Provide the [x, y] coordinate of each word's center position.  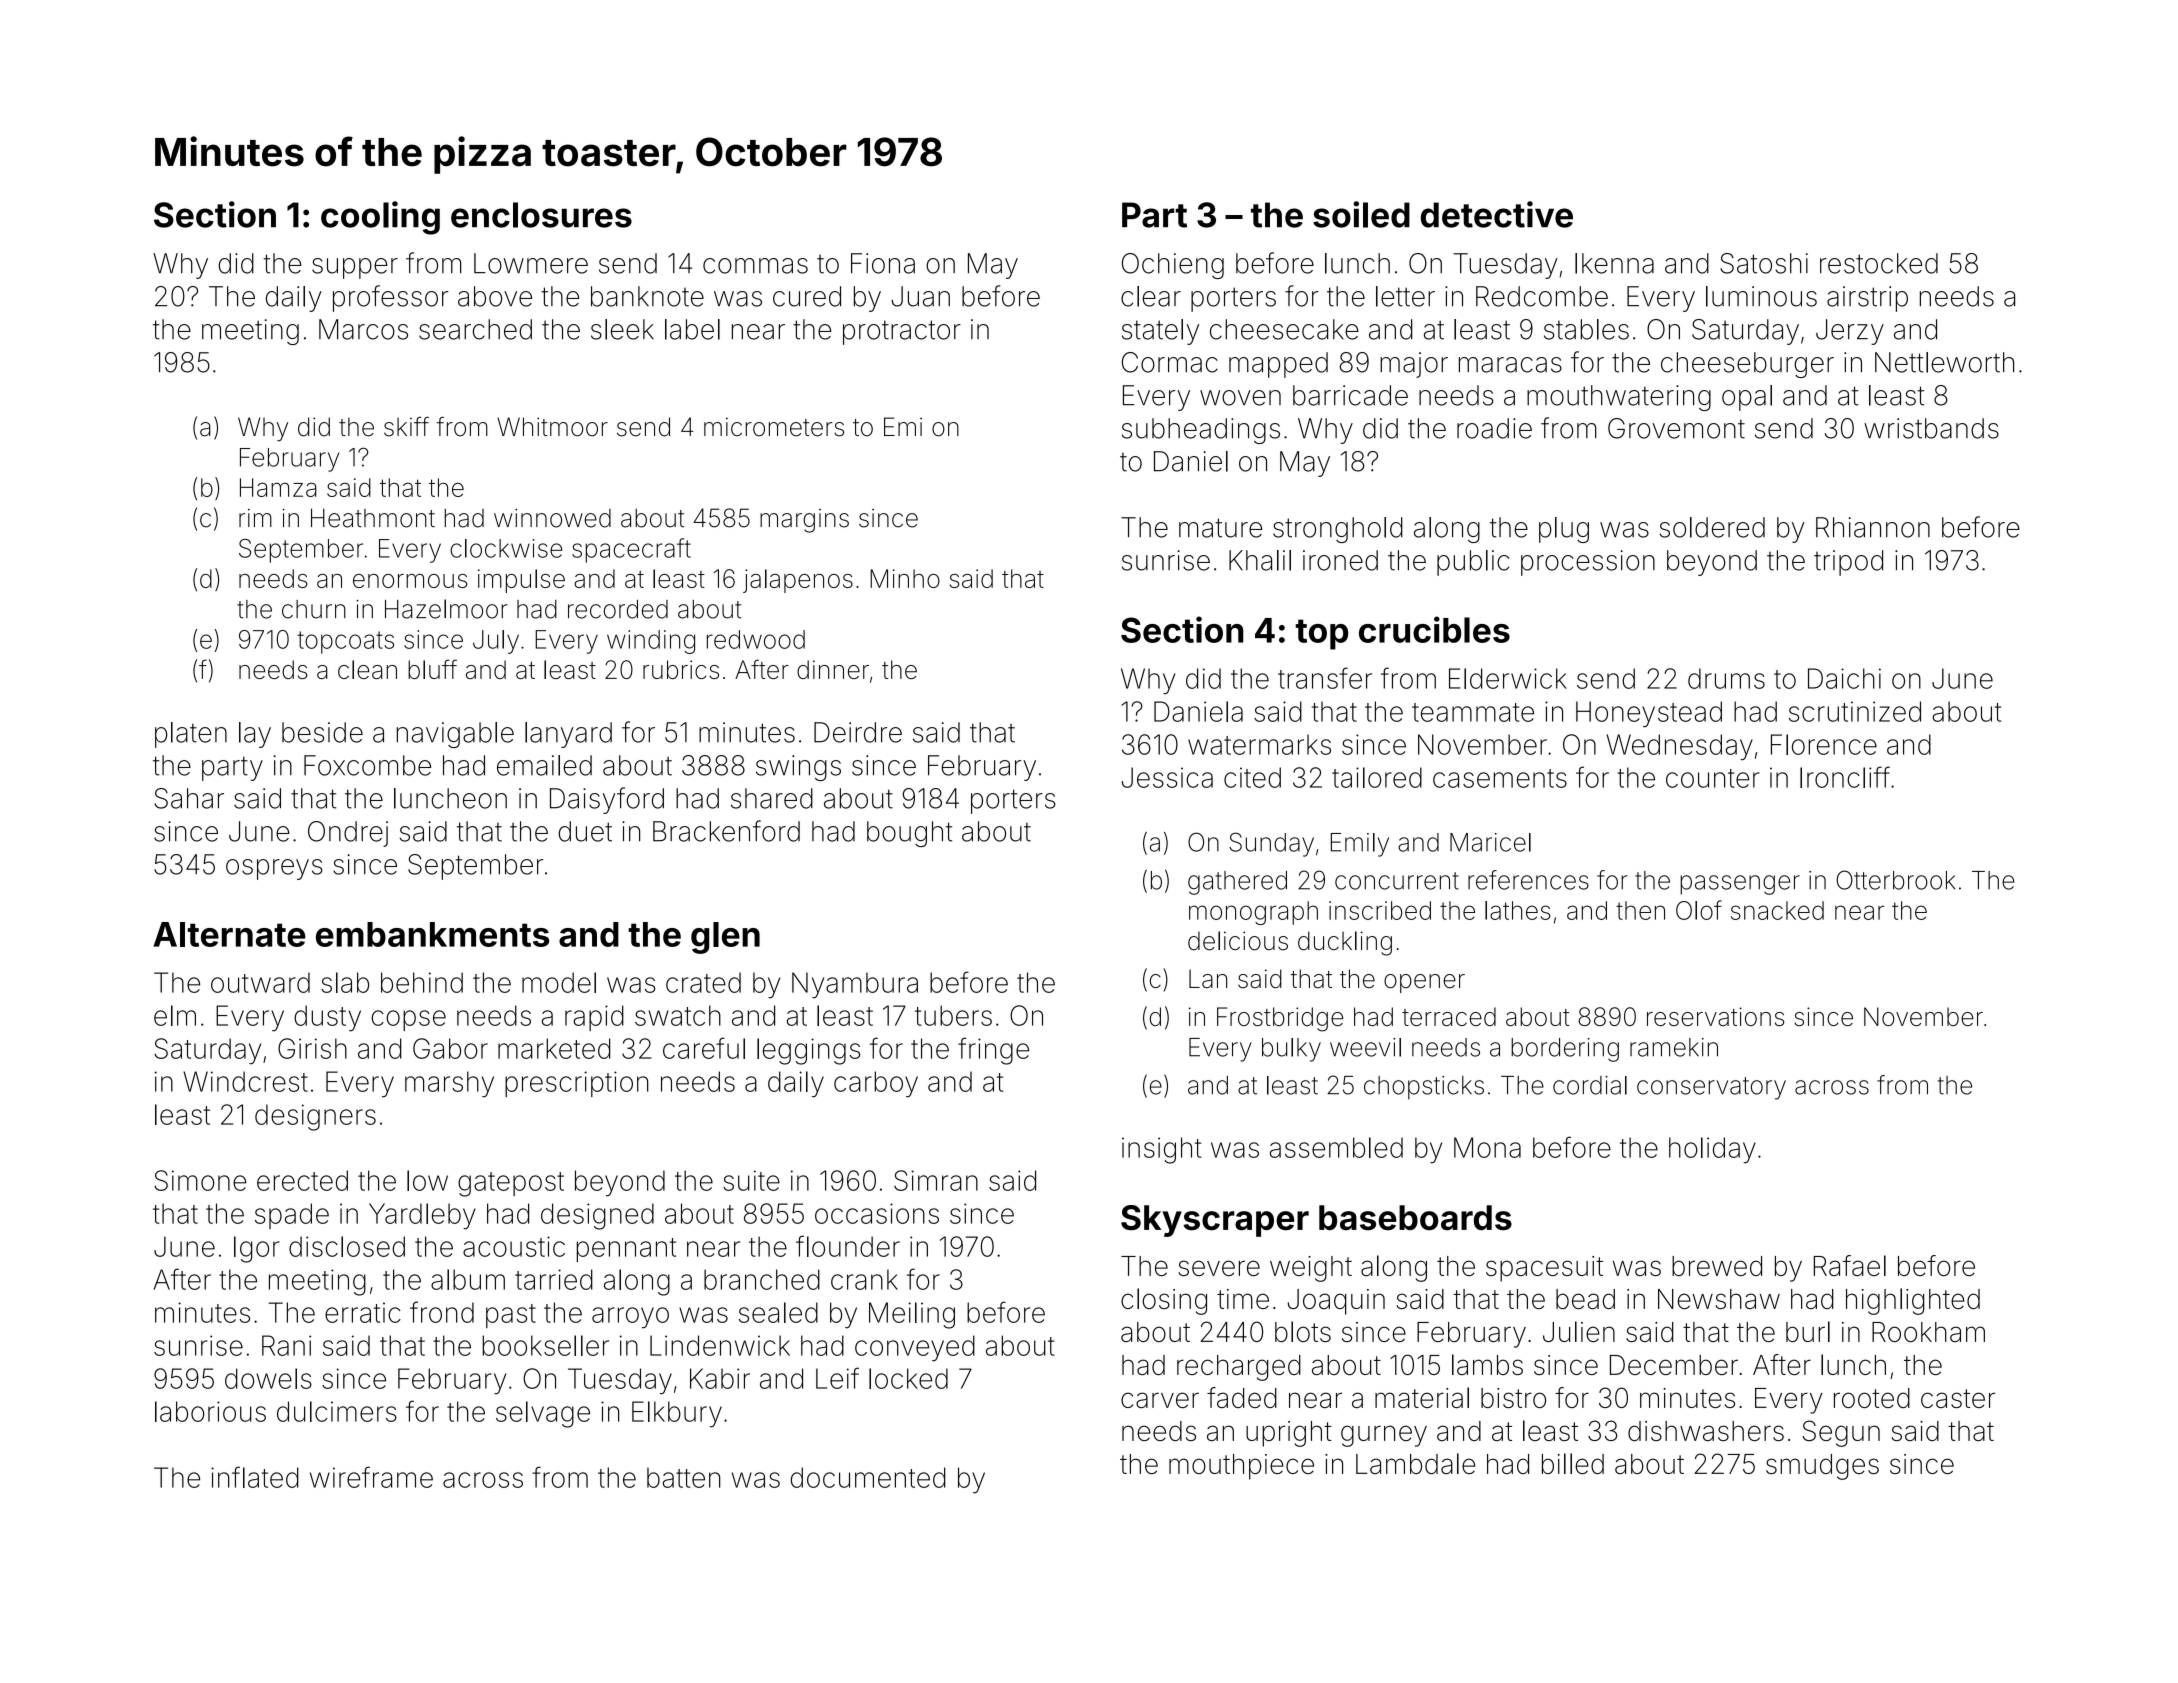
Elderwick [1508, 678]
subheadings [1201, 431]
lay [255, 735]
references [1528, 880]
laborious [210, 1411]
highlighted [1913, 1301]
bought [909, 834]
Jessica [1167, 777]
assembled [1336, 1147]
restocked [1879, 263]
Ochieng [1173, 266]
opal [1747, 398]
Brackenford [726, 831]
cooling [380, 218]
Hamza [278, 487]
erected [302, 1180]
